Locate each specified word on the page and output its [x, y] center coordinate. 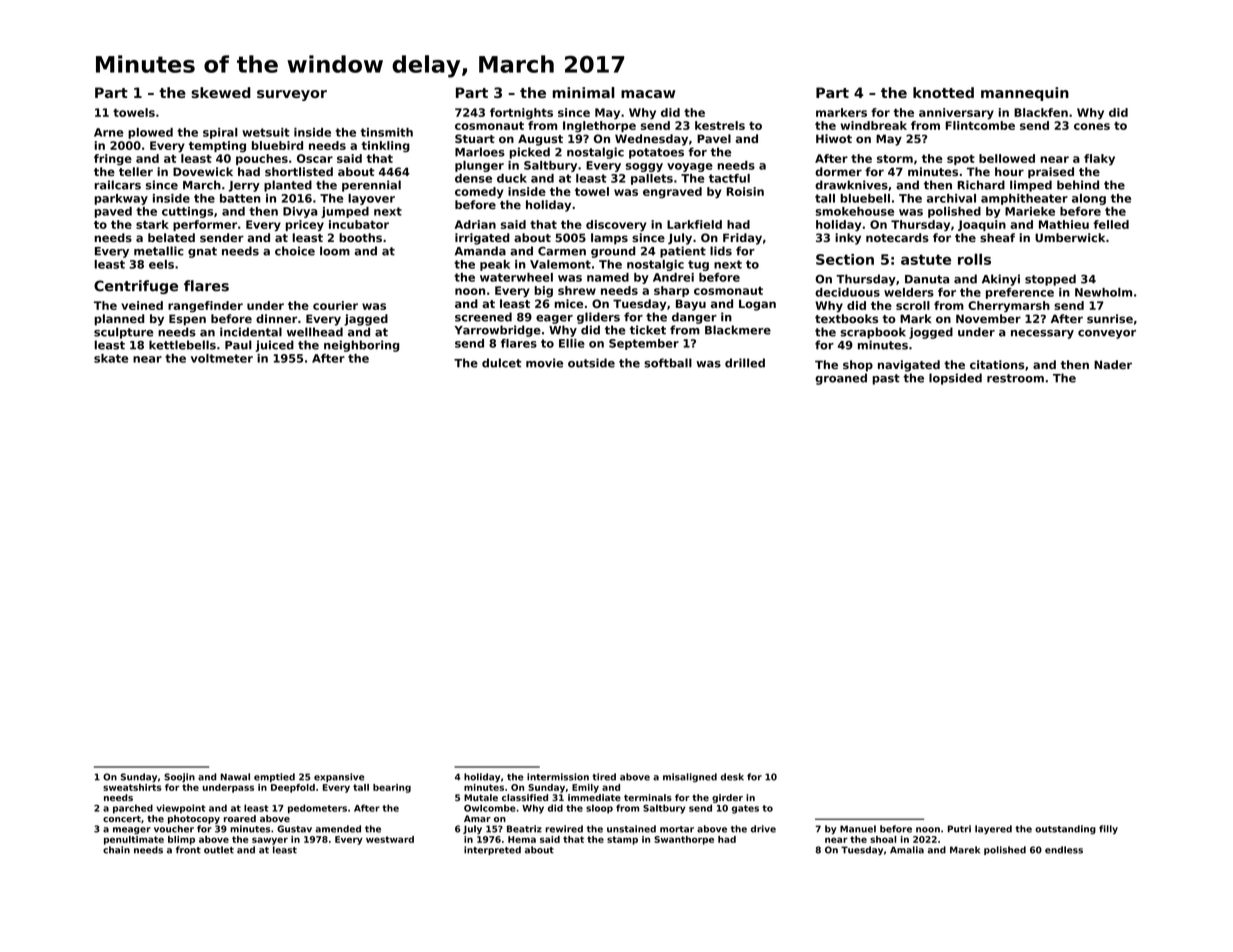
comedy [479, 193]
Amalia [907, 850]
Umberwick [1070, 237]
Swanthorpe [684, 840]
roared [240, 818]
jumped [345, 212]
